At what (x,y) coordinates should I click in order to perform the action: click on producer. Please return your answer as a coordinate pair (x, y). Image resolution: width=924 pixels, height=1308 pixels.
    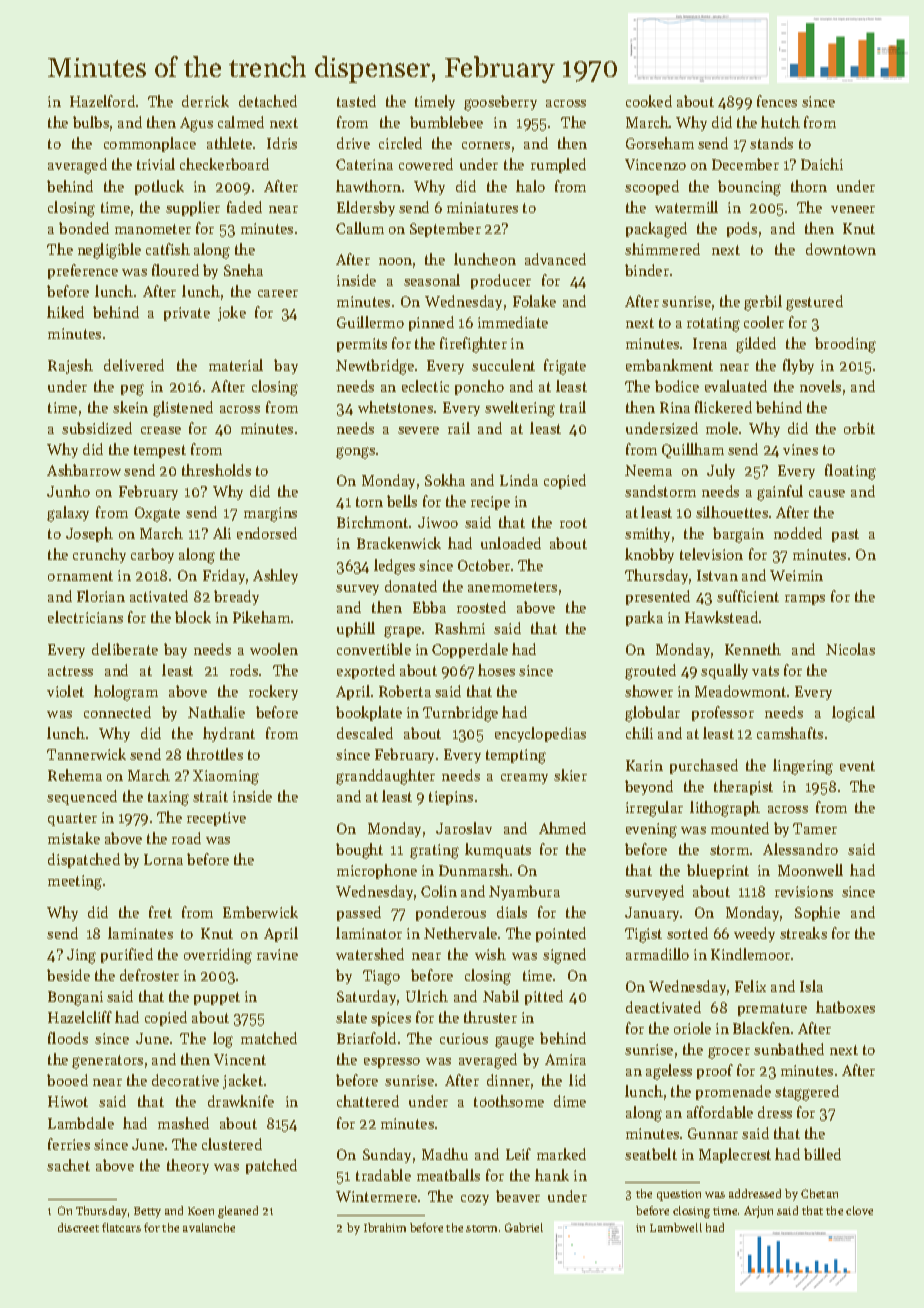
    Looking at the image, I should click on (501, 281).
